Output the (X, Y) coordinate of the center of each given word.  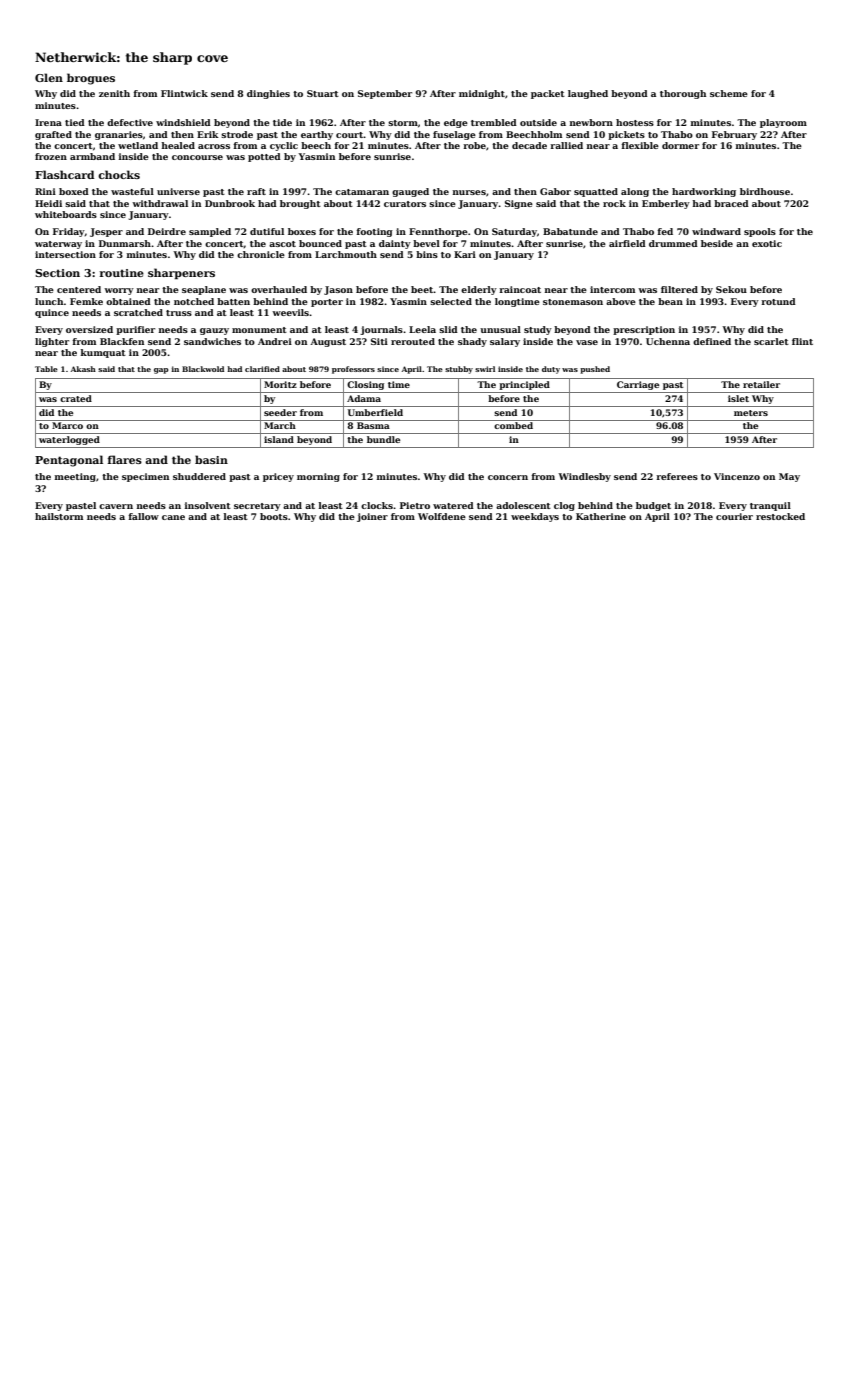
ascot (282, 244)
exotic (767, 243)
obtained (128, 301)
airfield (627, 243)
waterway (58, 245)
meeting (75, 477)
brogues (91, 79)
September (385, 94)
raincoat (520, 289)
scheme (729, 93)
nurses (469, 192)
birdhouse (765, 191)
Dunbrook (230, 203)
